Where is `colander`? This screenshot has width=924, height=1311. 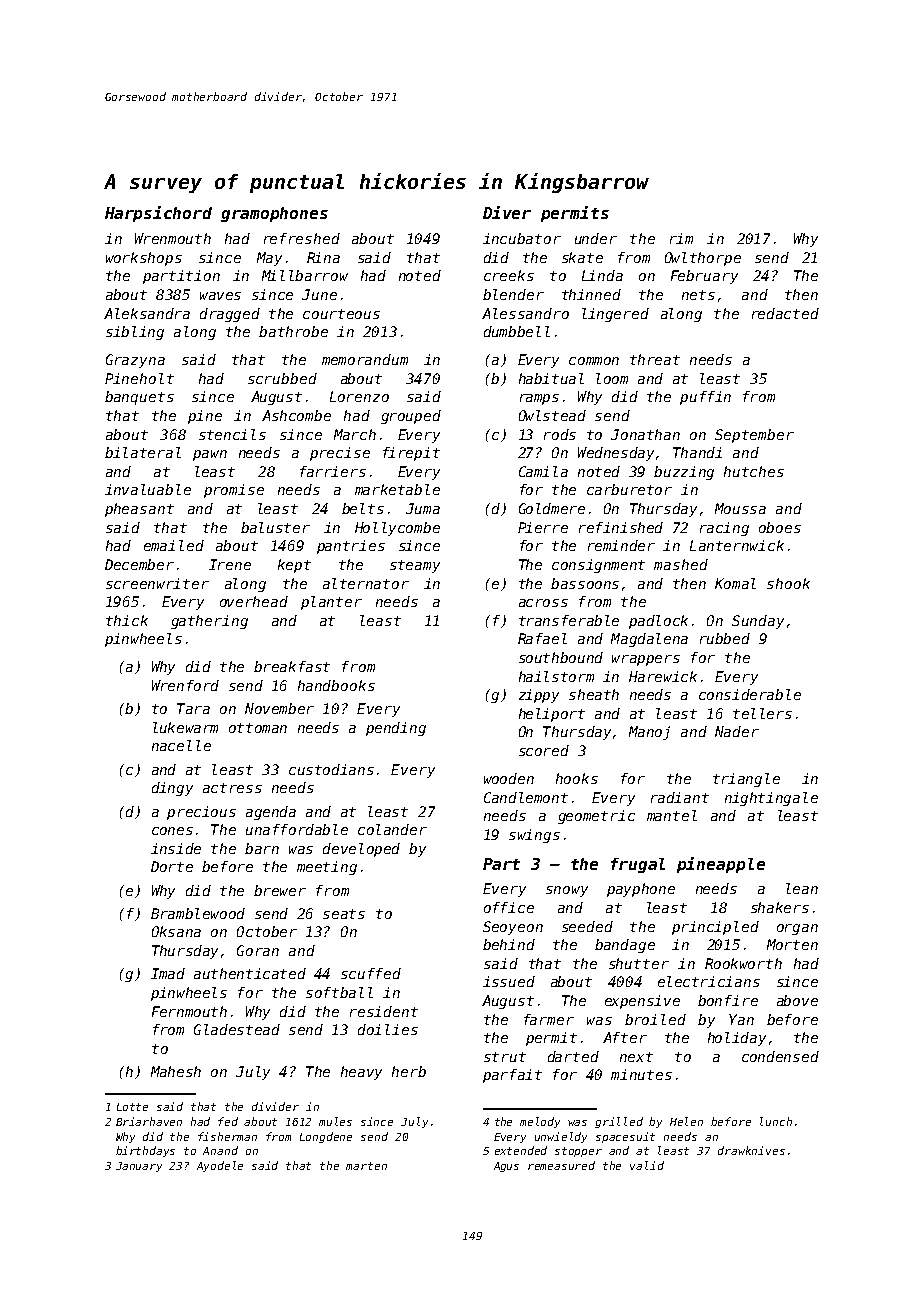 colander is located at coordinates (392, 829).
